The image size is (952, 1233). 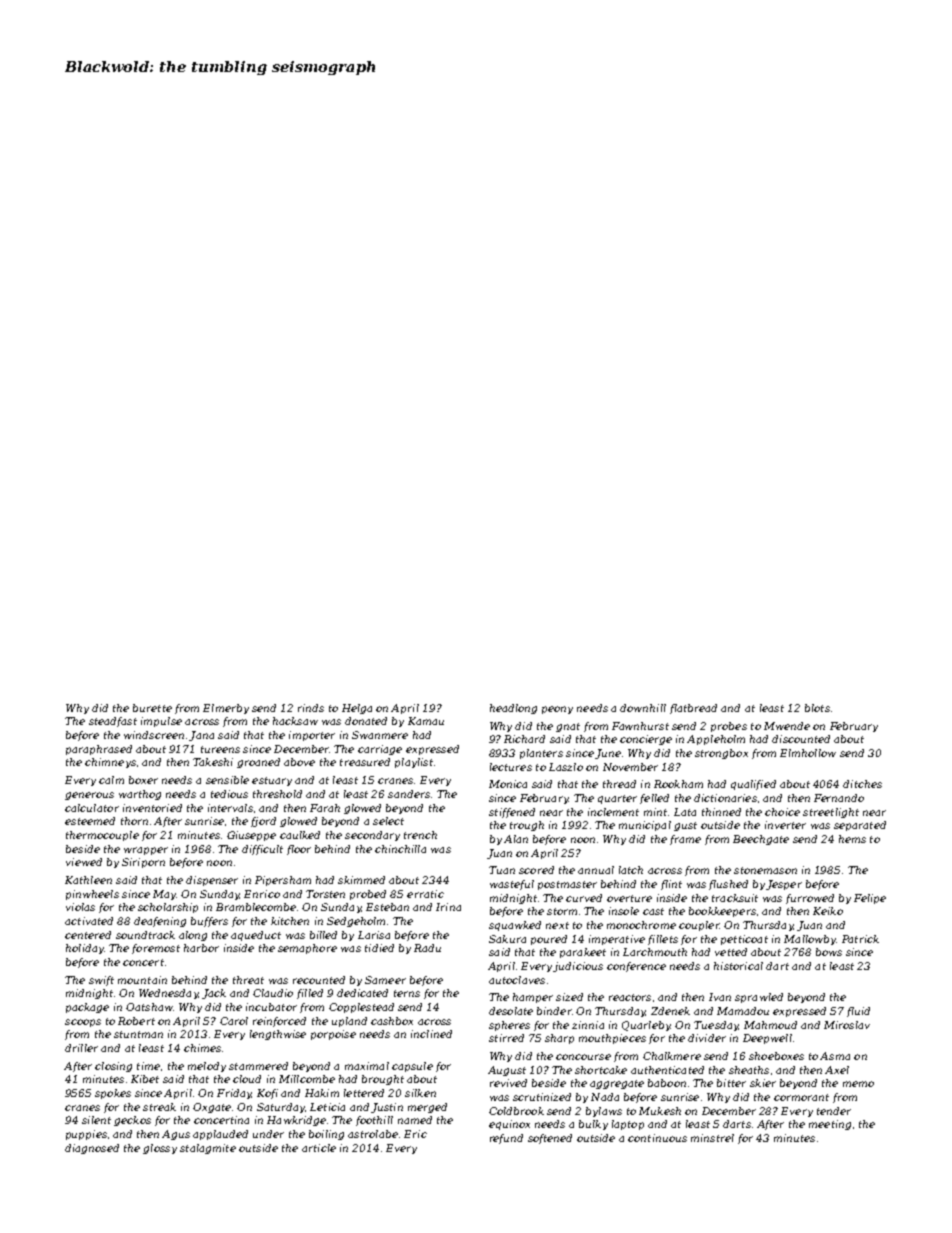 What do you see at coordinates (568, 727) in the page?
I see `gnat` at bounding box center [568, 727].
